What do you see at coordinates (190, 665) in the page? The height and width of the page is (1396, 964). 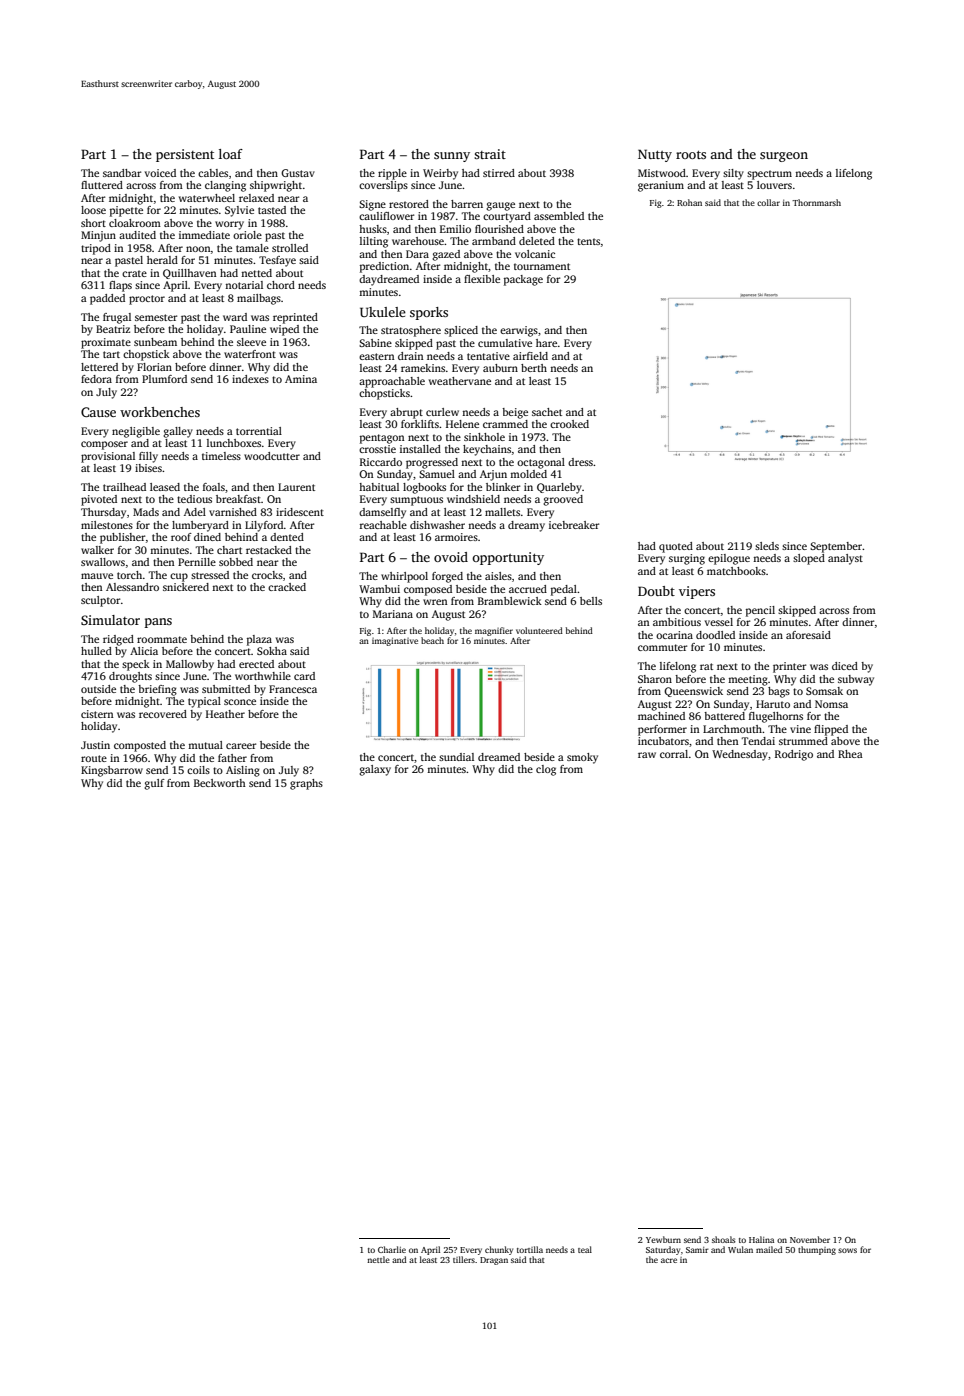 I see `Mallowby` at bounding box center [190, 665].
